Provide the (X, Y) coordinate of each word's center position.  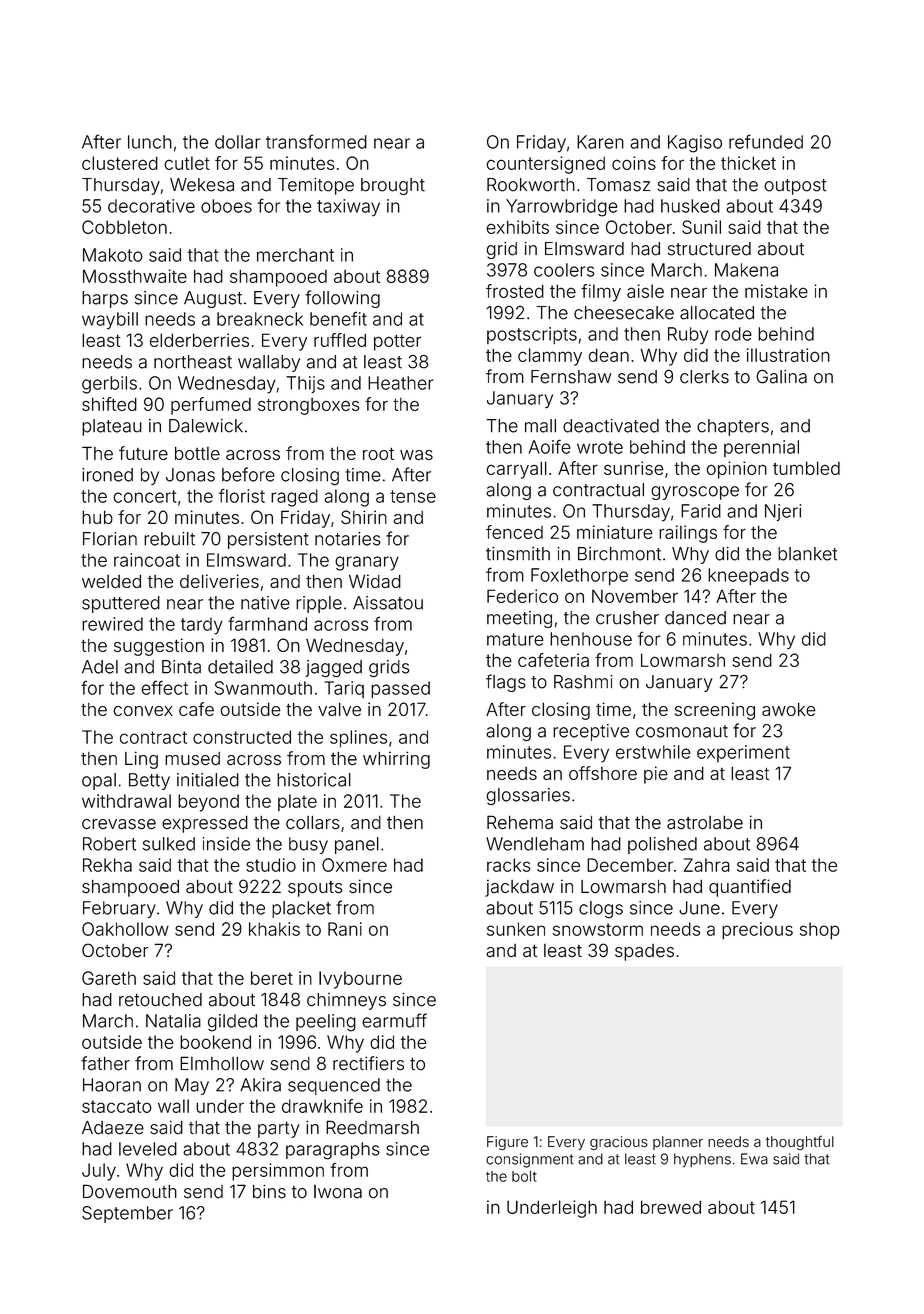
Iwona (338, 1192)
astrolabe (705, 822)
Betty (149, 781)
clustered (120, 163)
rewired (112, 624)
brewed (671, 1207)
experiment (743, 753)
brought (393, 186)
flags (506, 683)
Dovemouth (130, 1191)
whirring (396, 760)
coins (634, 163)
